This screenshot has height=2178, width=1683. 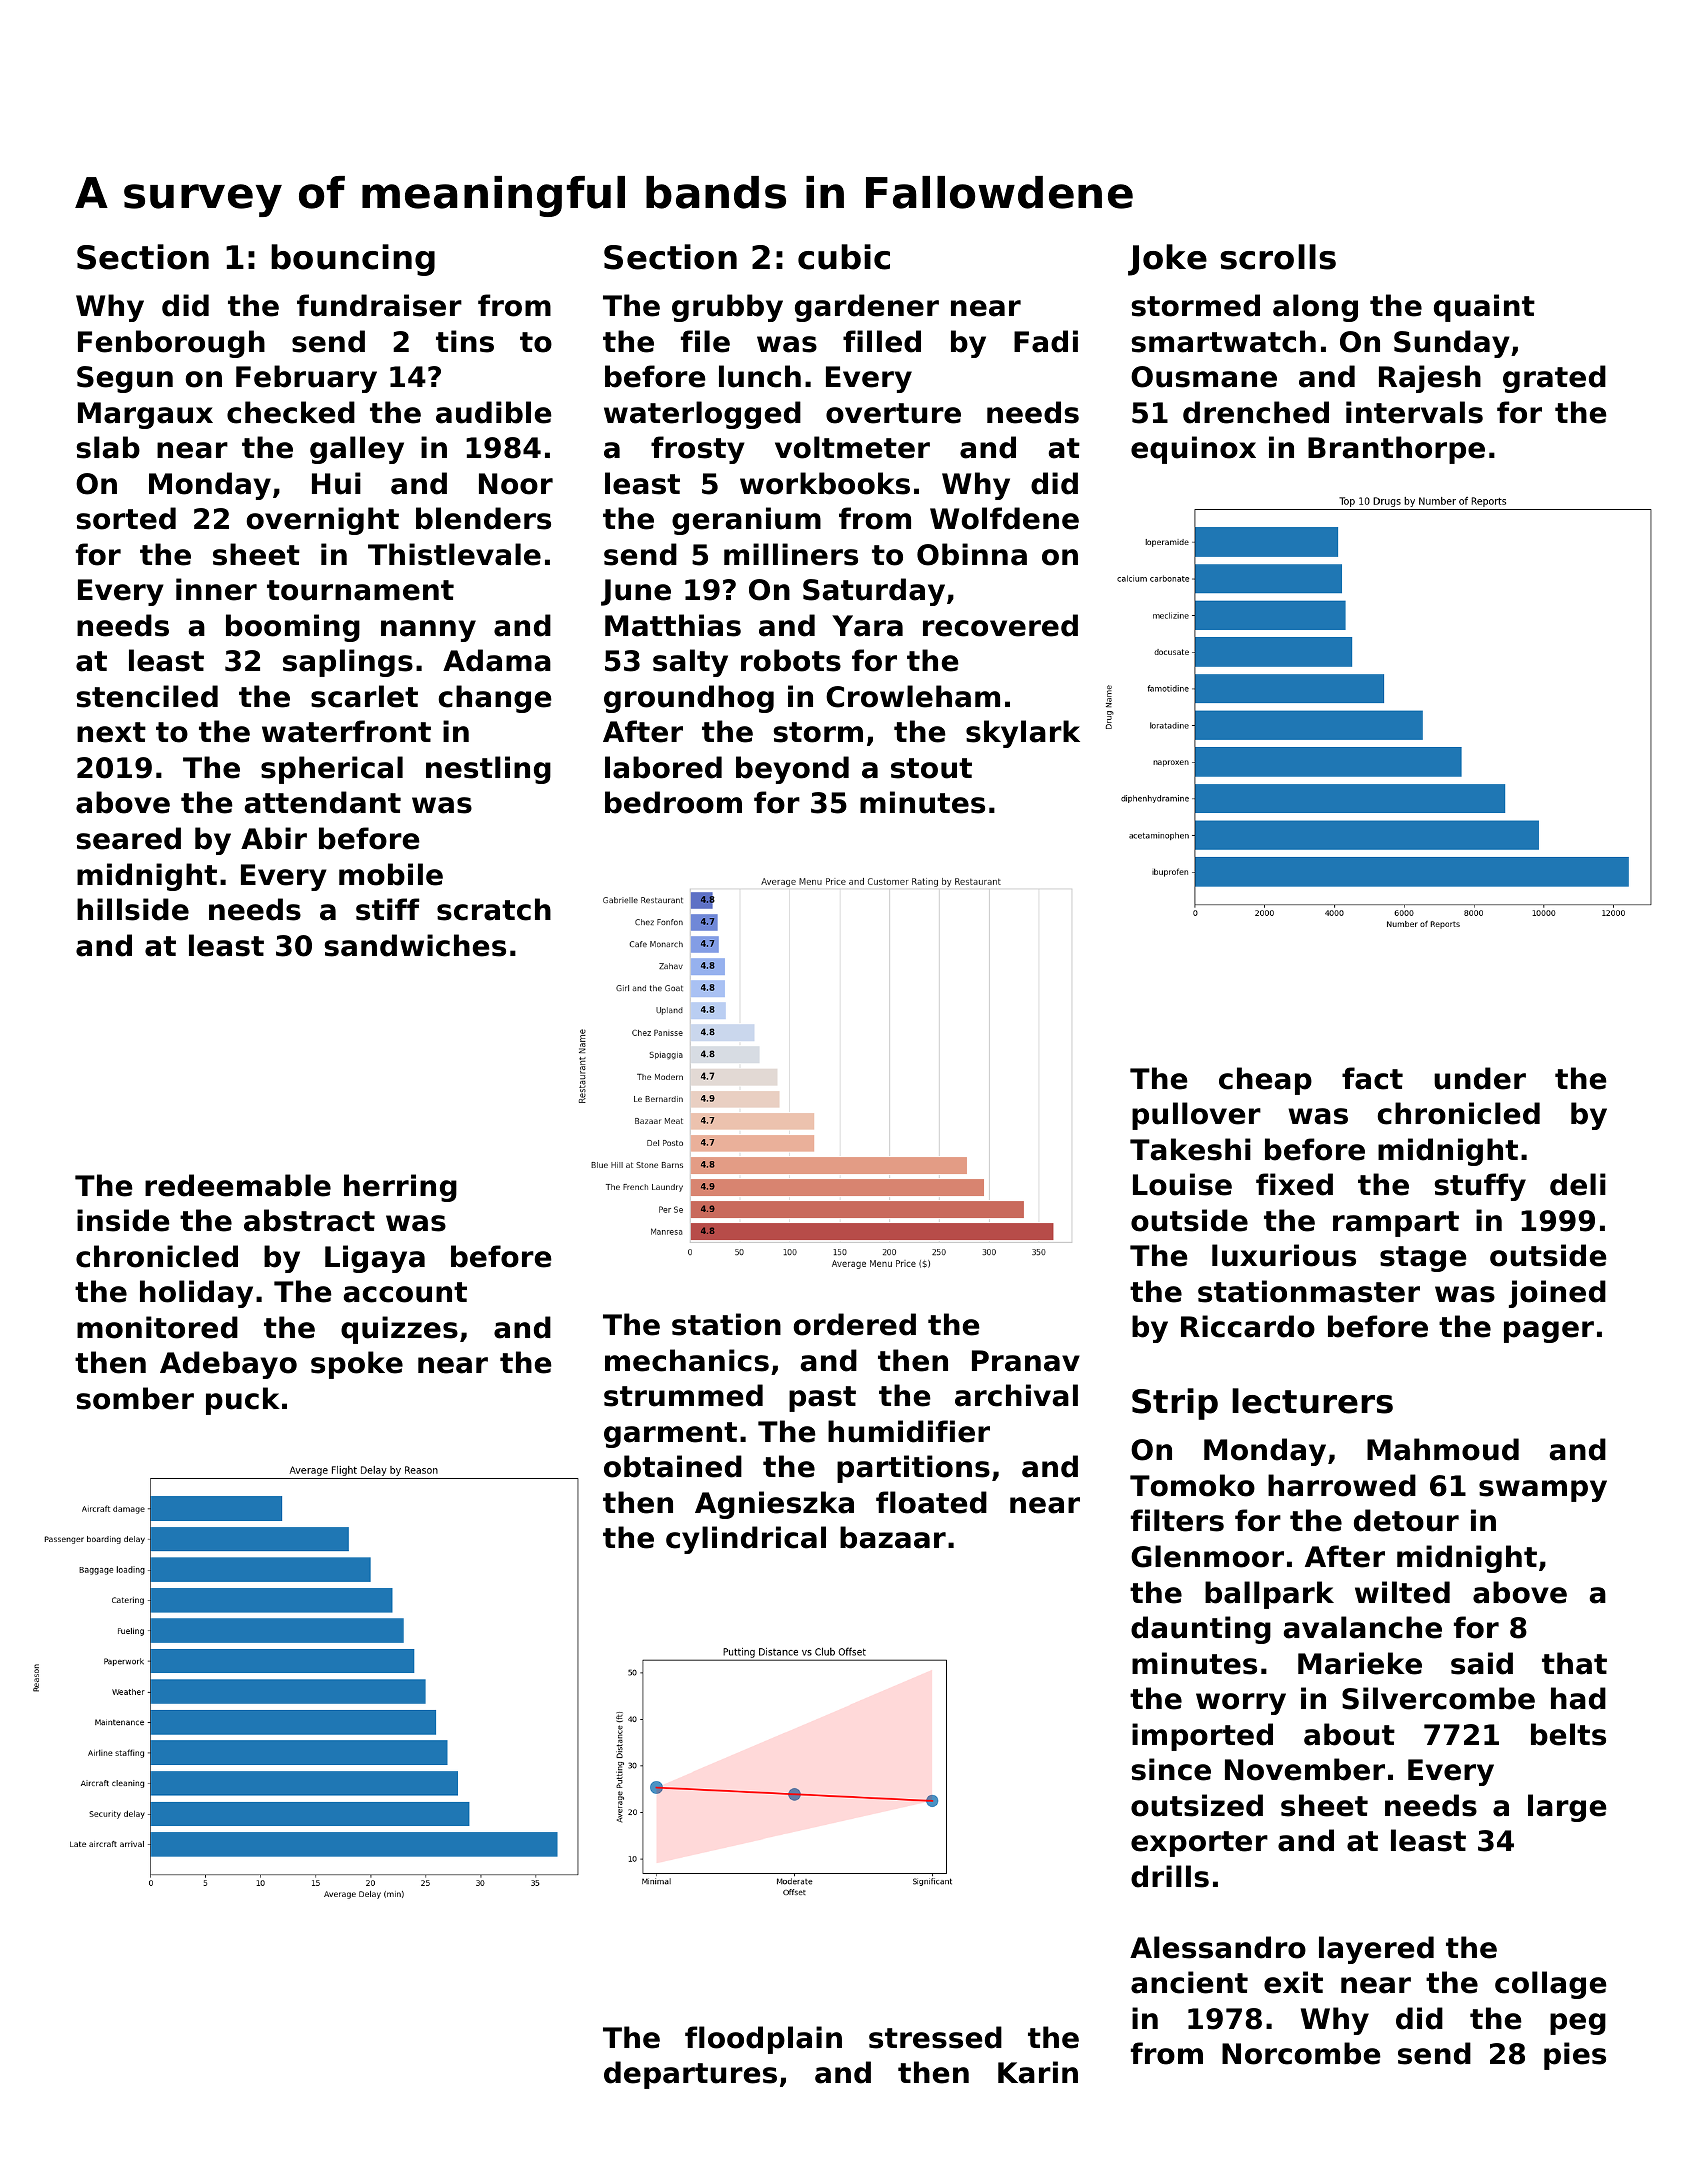 What do you see at coordinates (1342, 1485) in the screenshot?
I see `harrowed` at bounding box center [1342, 1485].
